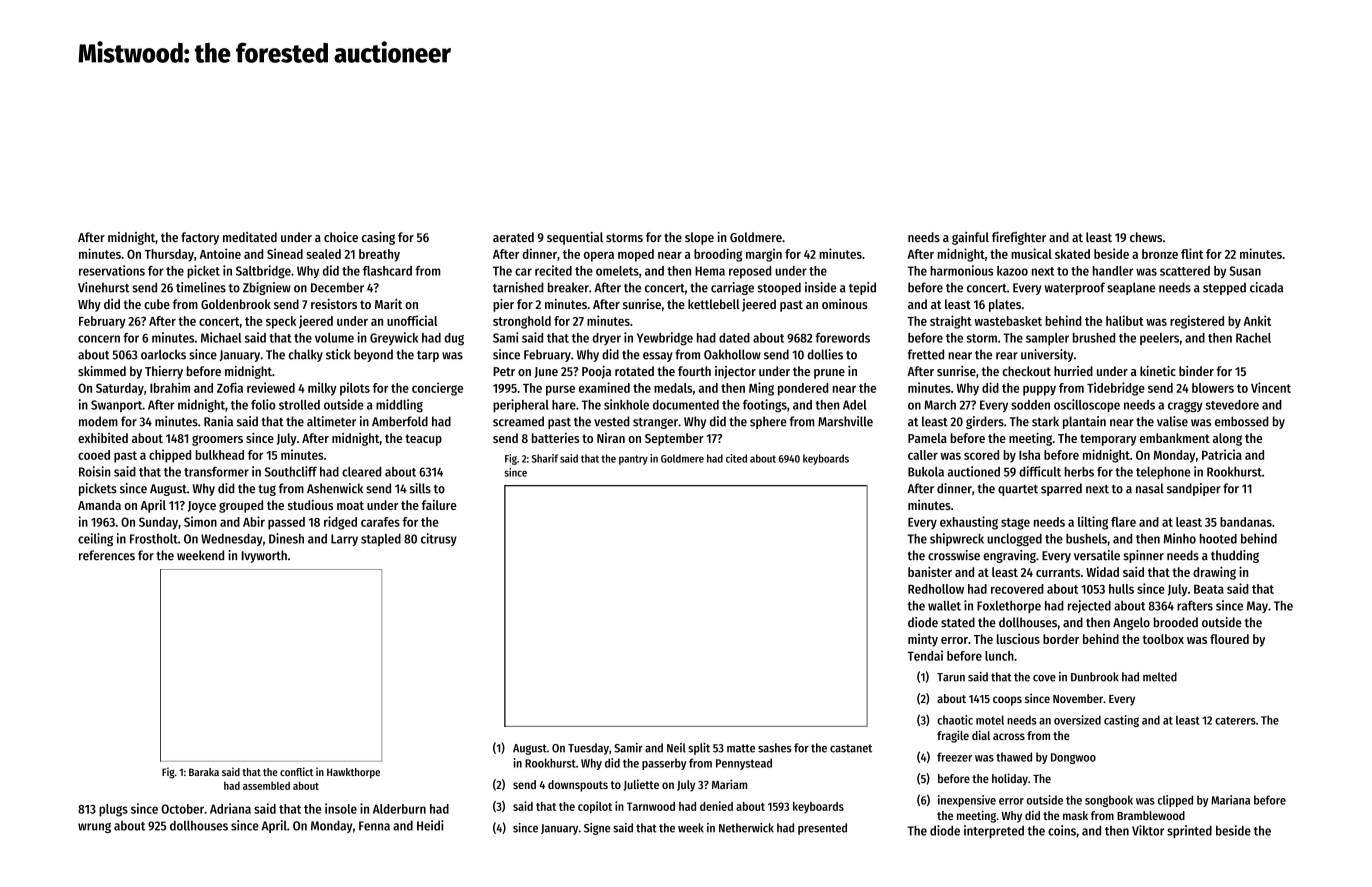 The image size is (1372, 887). I want to click on failure, so click(439, 505).
